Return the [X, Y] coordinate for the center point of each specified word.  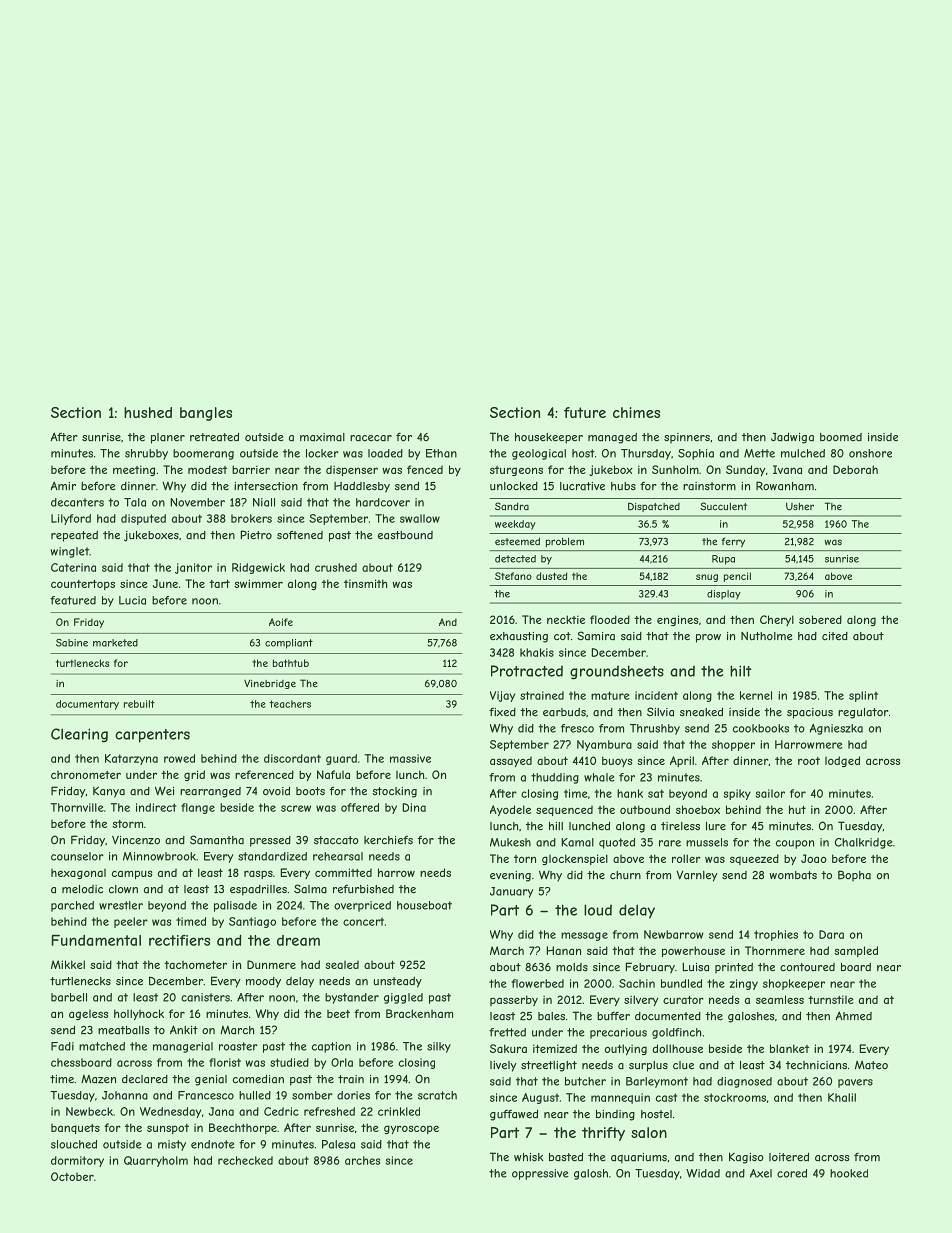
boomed [841, 437]
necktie [566, 619]
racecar [371, 438]
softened [300, 535]
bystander [352, 998]
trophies [776, 935]
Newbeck [89, 1111]
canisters [205, 997]
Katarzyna [131, 759]
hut [797, 809]
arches [362, 1160]
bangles [206, 414]
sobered [820, 619]
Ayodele [510, 811]
